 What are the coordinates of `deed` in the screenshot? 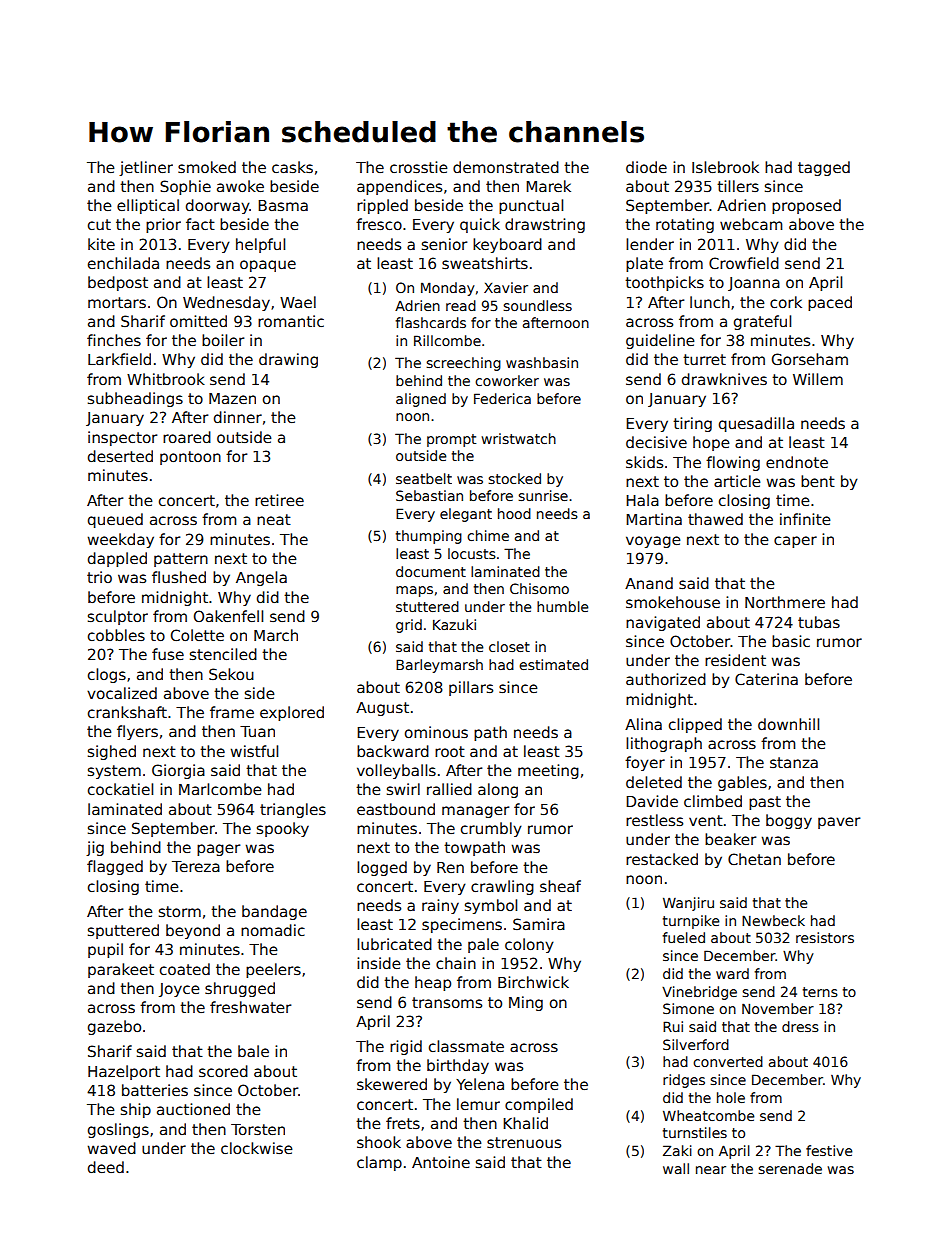 It's located at (106, 1167).
